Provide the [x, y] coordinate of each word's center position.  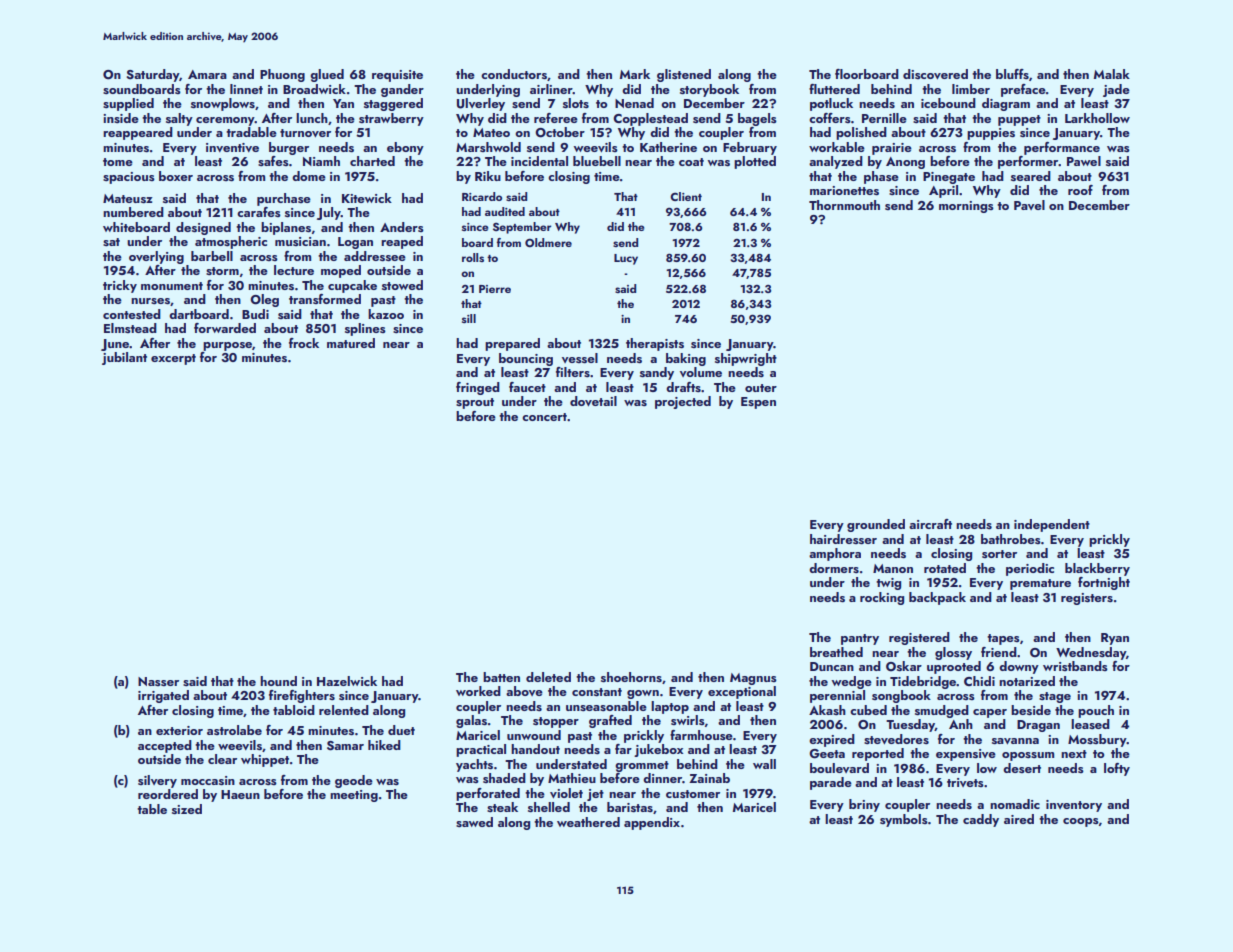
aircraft [930, 524]
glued [327, 75]
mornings [966, 207]
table [152, 809]
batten [501, 677]
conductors [514, 74]
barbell [212, 256]
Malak [1112, 74]
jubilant [124, 358]
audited [505, 211]
